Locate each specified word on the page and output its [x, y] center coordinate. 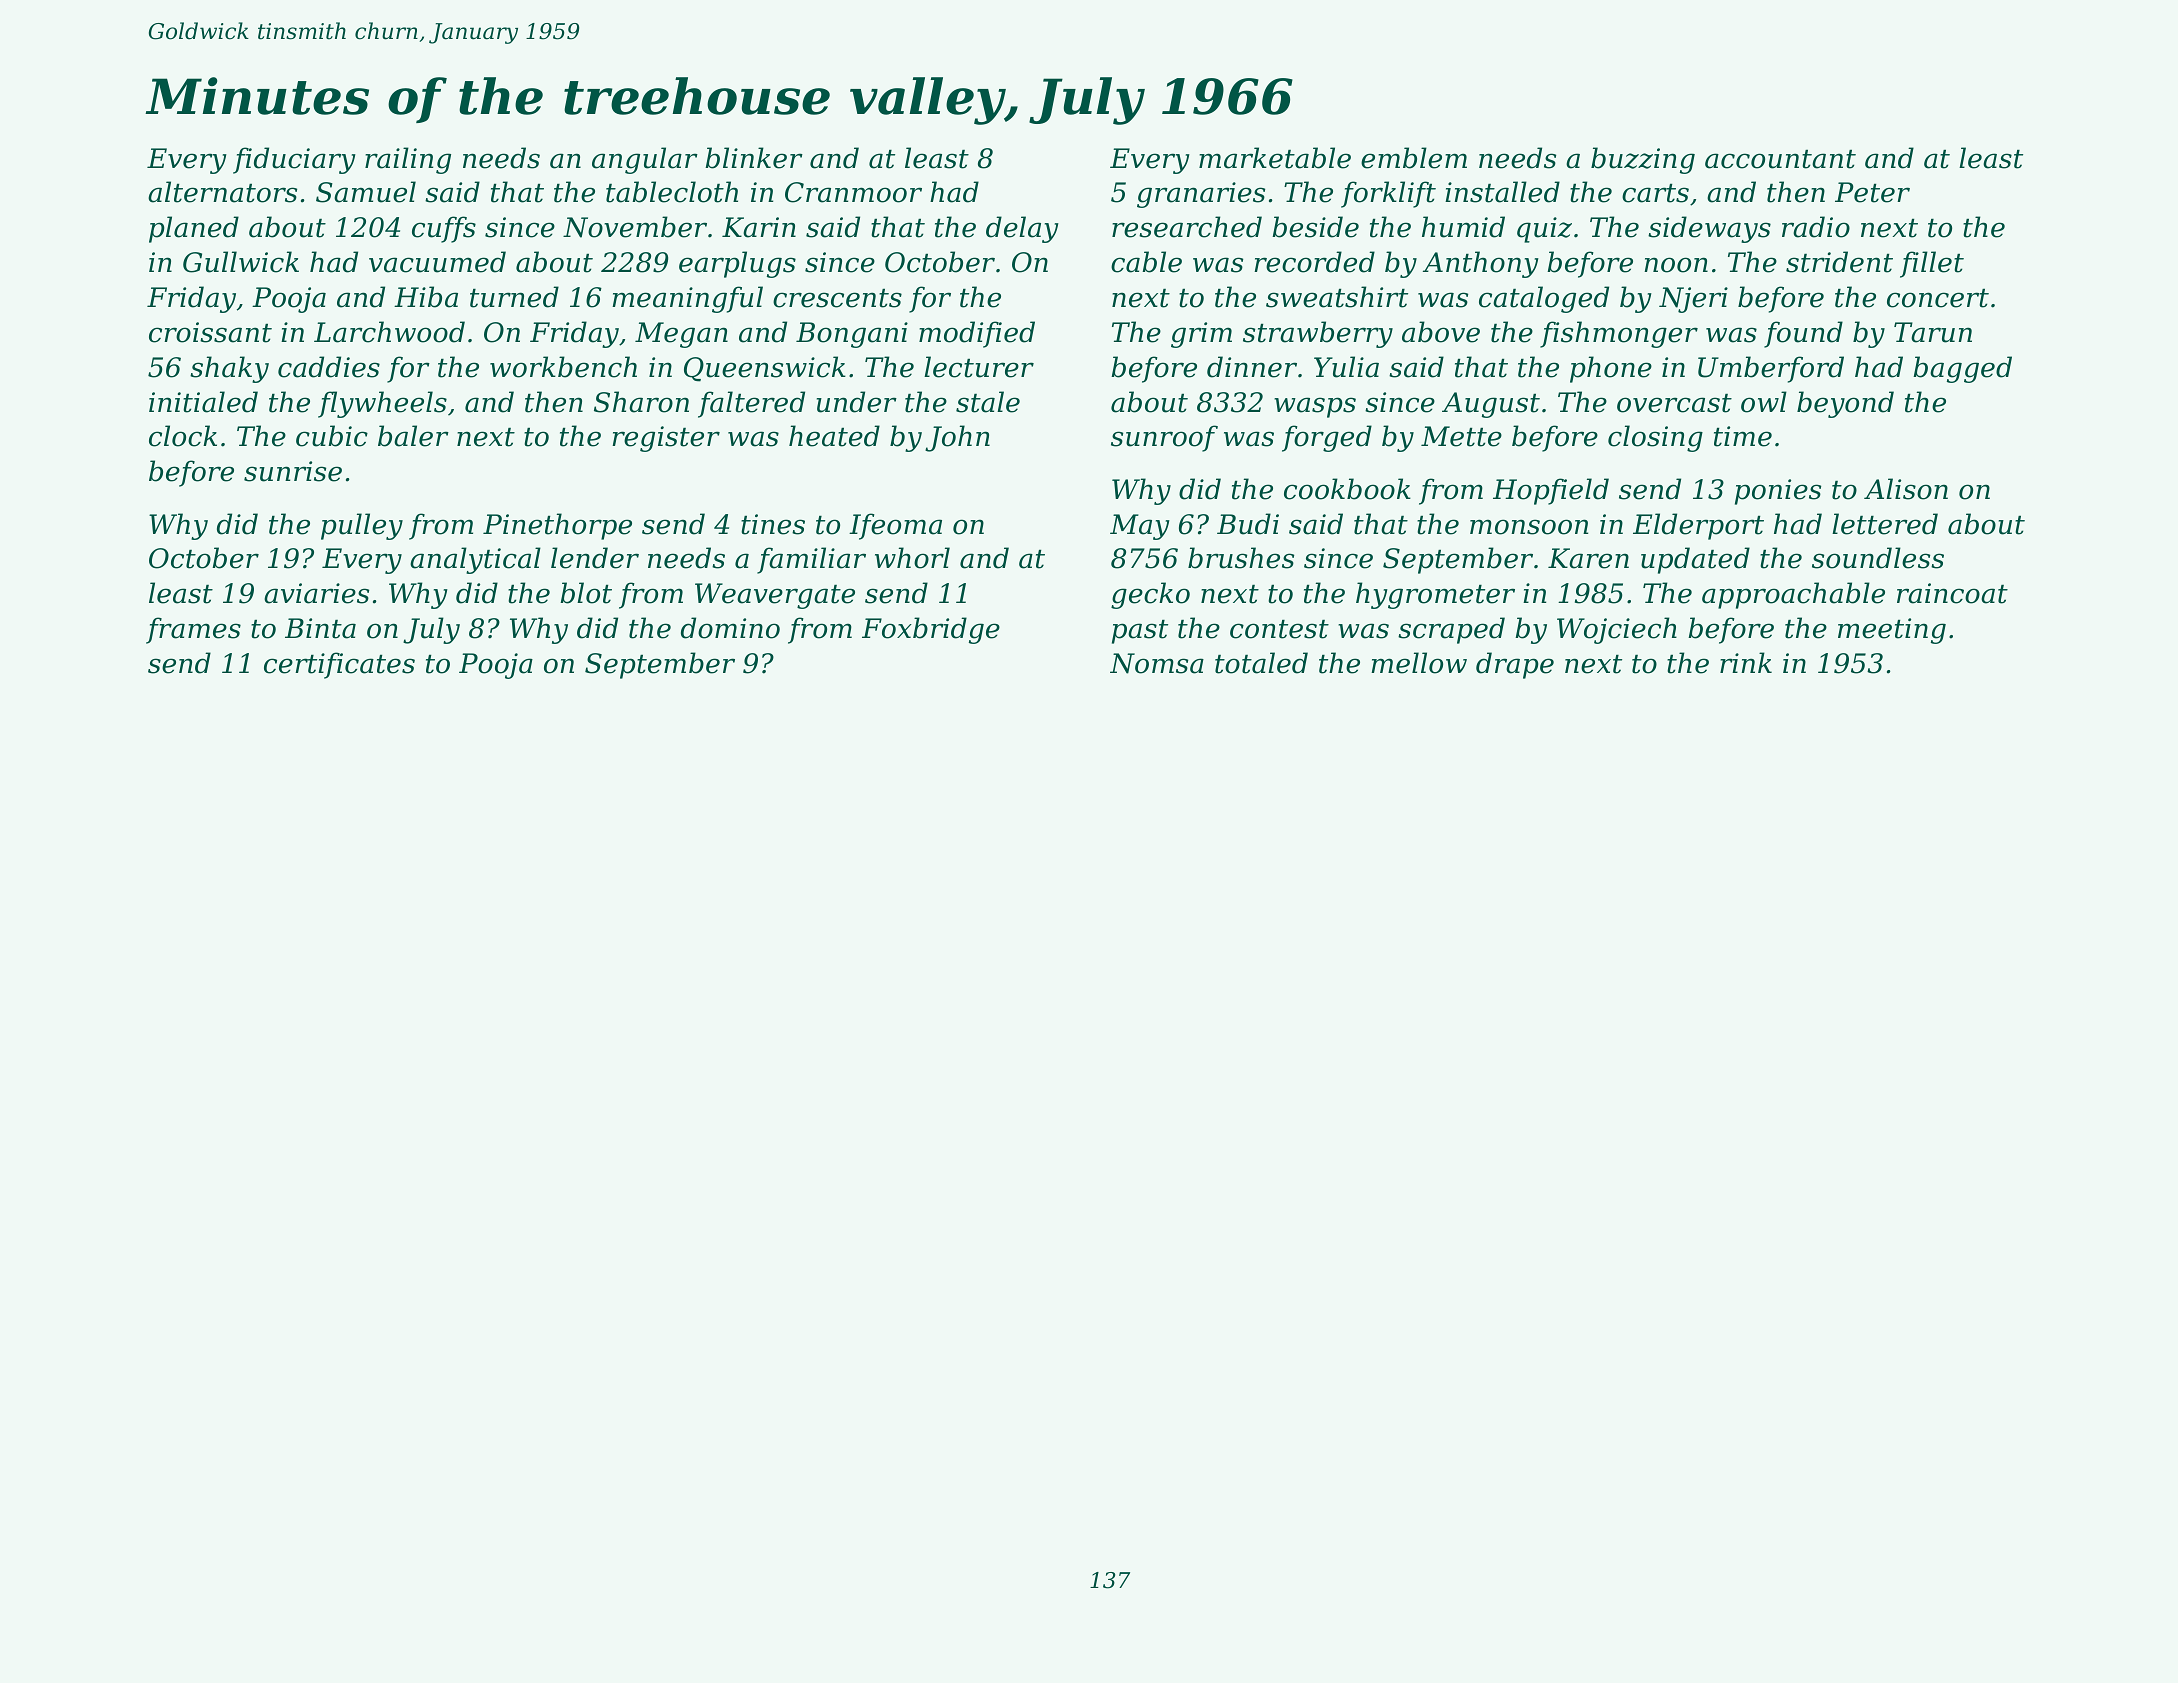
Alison [1906, 489]
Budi [1248, 524]
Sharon [641, 402]
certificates [339, 665]
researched [1187, 227]
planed [194, 229]
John [957, 438]
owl [1764, 402]
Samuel [366, 192]
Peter [1872, 192]
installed [1502, 192]
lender [595, 558]
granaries [1201, 195]
